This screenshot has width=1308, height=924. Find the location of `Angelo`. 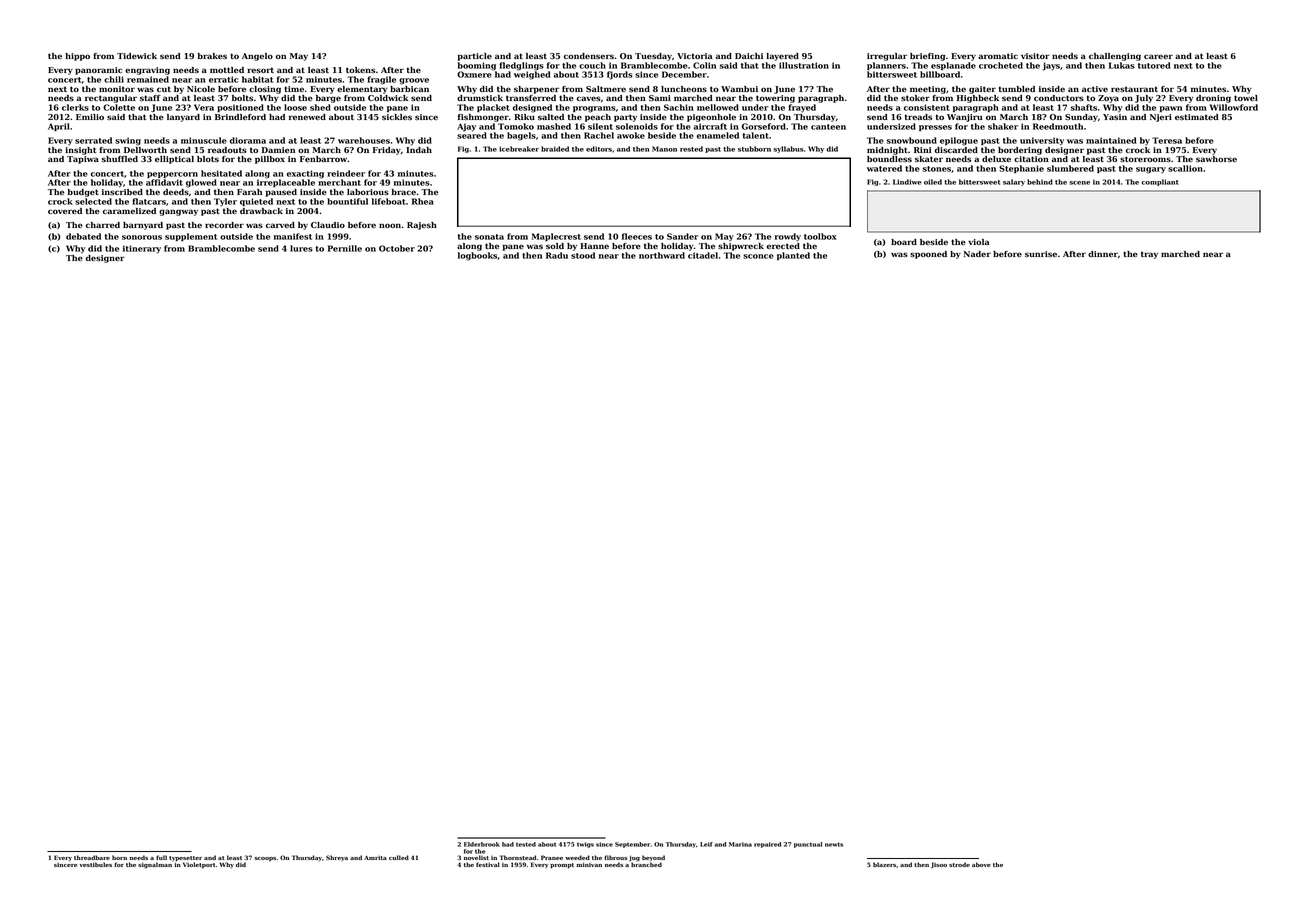

Angelo is located at coordinates (257, 57).
